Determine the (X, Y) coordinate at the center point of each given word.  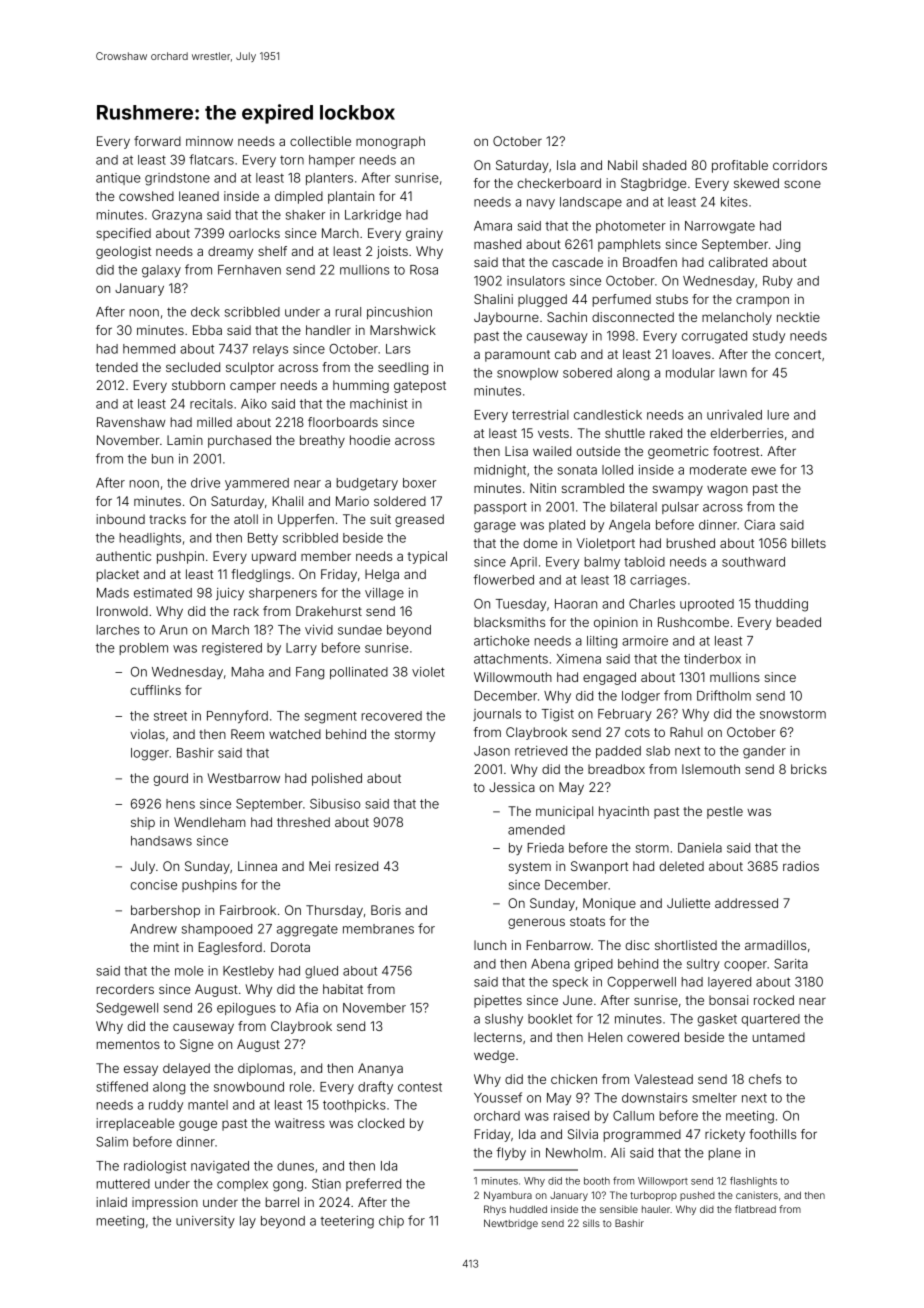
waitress (300, 1123)
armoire (645, 641)
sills (591, 1223)
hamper (332, 161)
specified (123, 234)
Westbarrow (244, 778)
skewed (756, 183)
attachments (511, 659)
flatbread (755, 1209)
